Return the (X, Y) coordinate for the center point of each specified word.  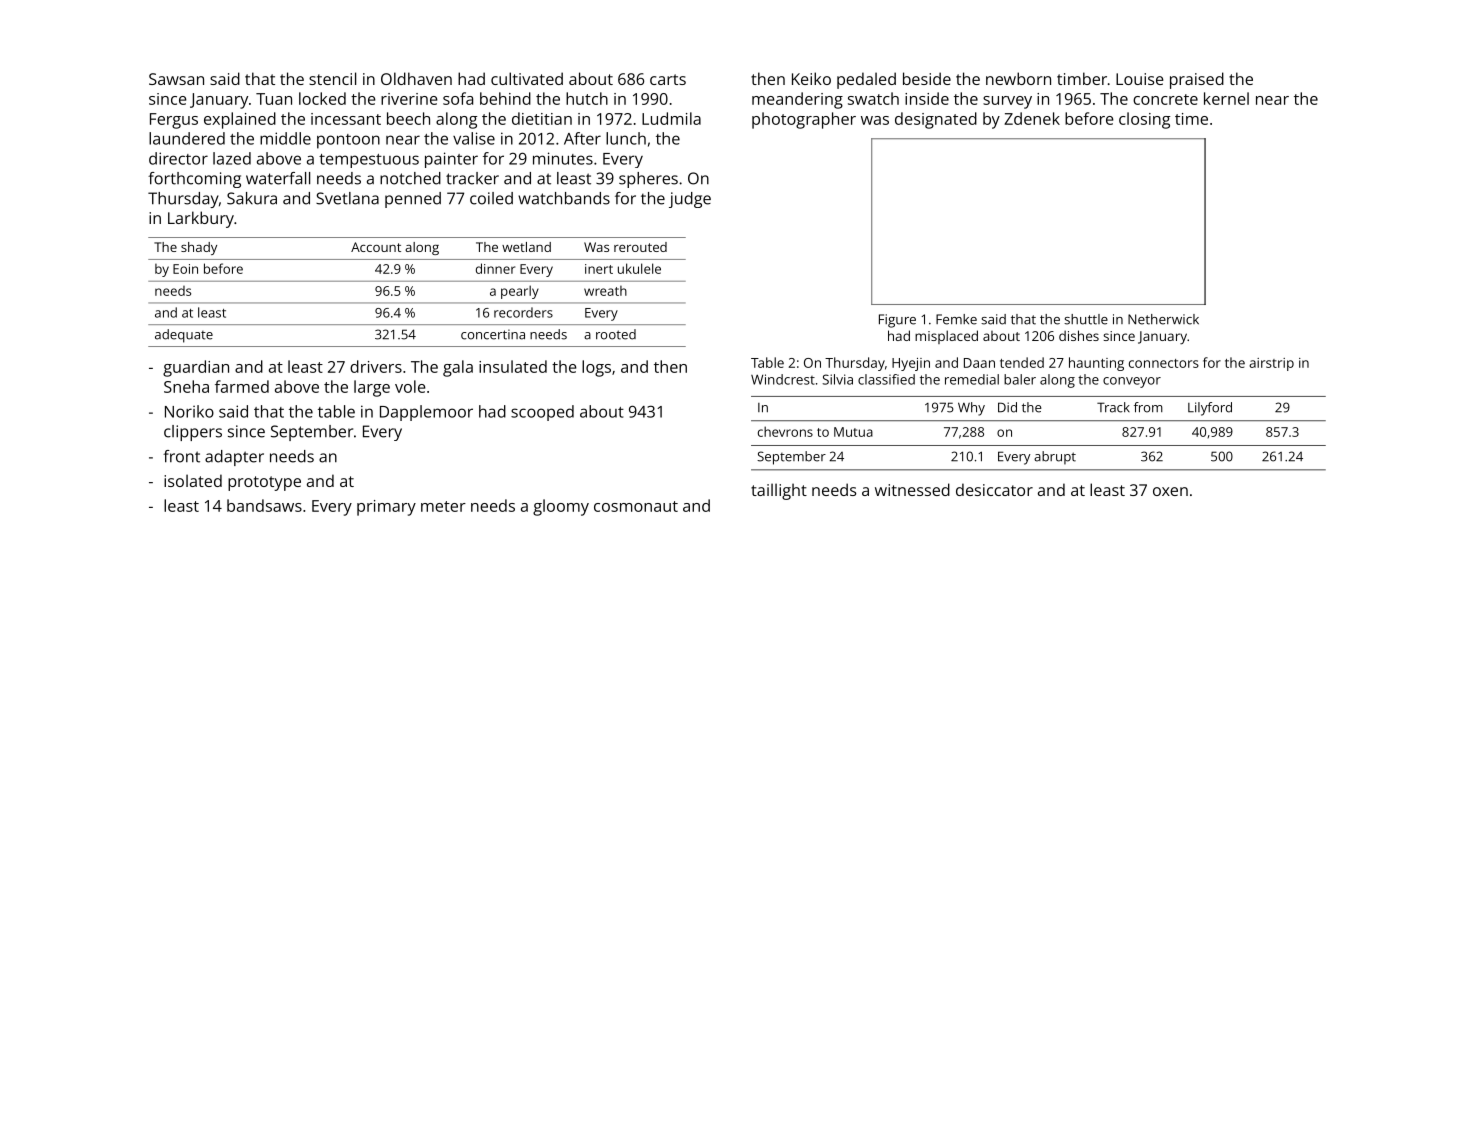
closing (1144, 120)
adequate (184, 336)
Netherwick (1163, 319)
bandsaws (264, 505)
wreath (605, 291)
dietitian (542, 118)
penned (413, 200)
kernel (1226, 98)
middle (285, 138)
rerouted (640, 247)
